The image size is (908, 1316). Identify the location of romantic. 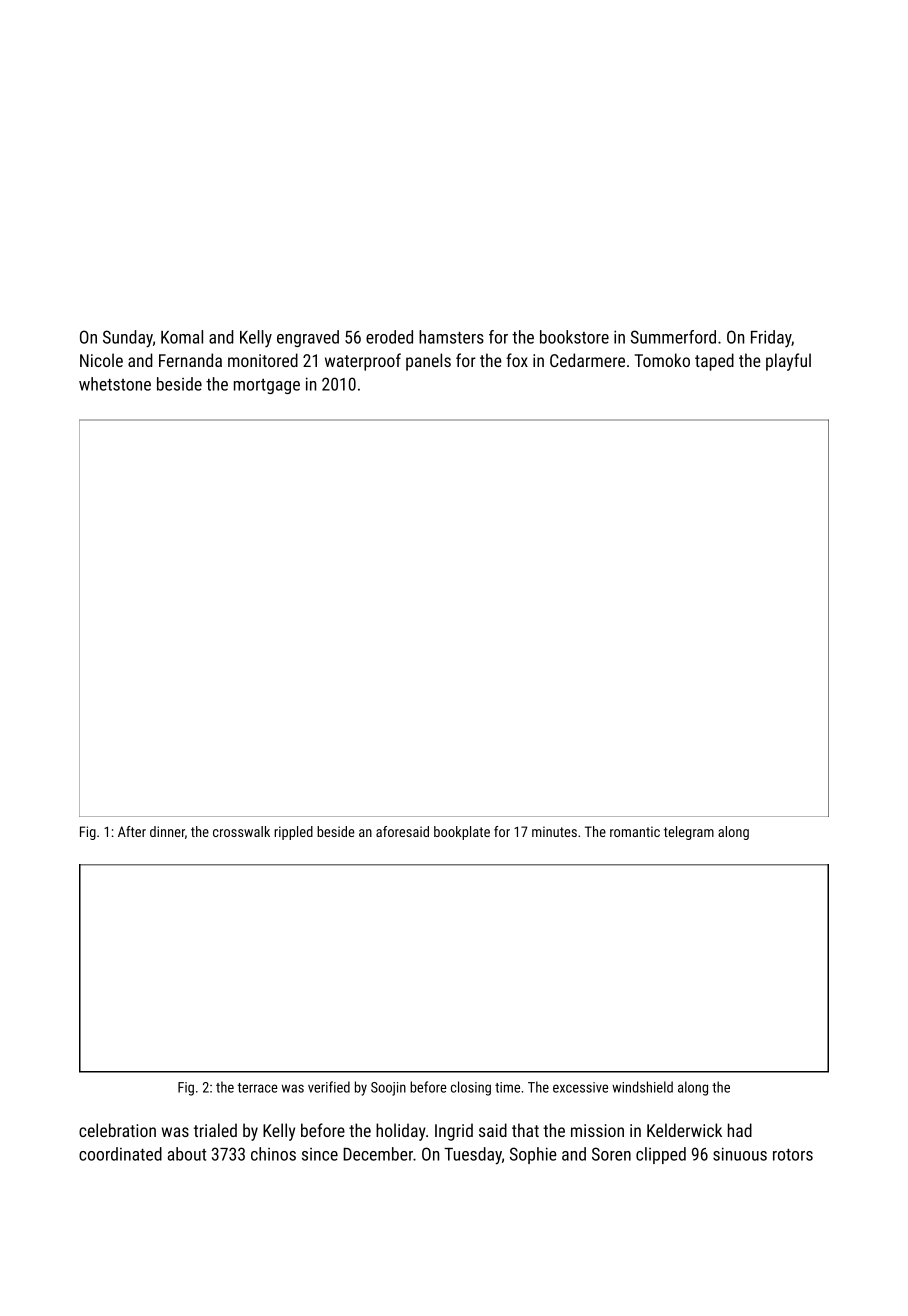
(635, 831).
